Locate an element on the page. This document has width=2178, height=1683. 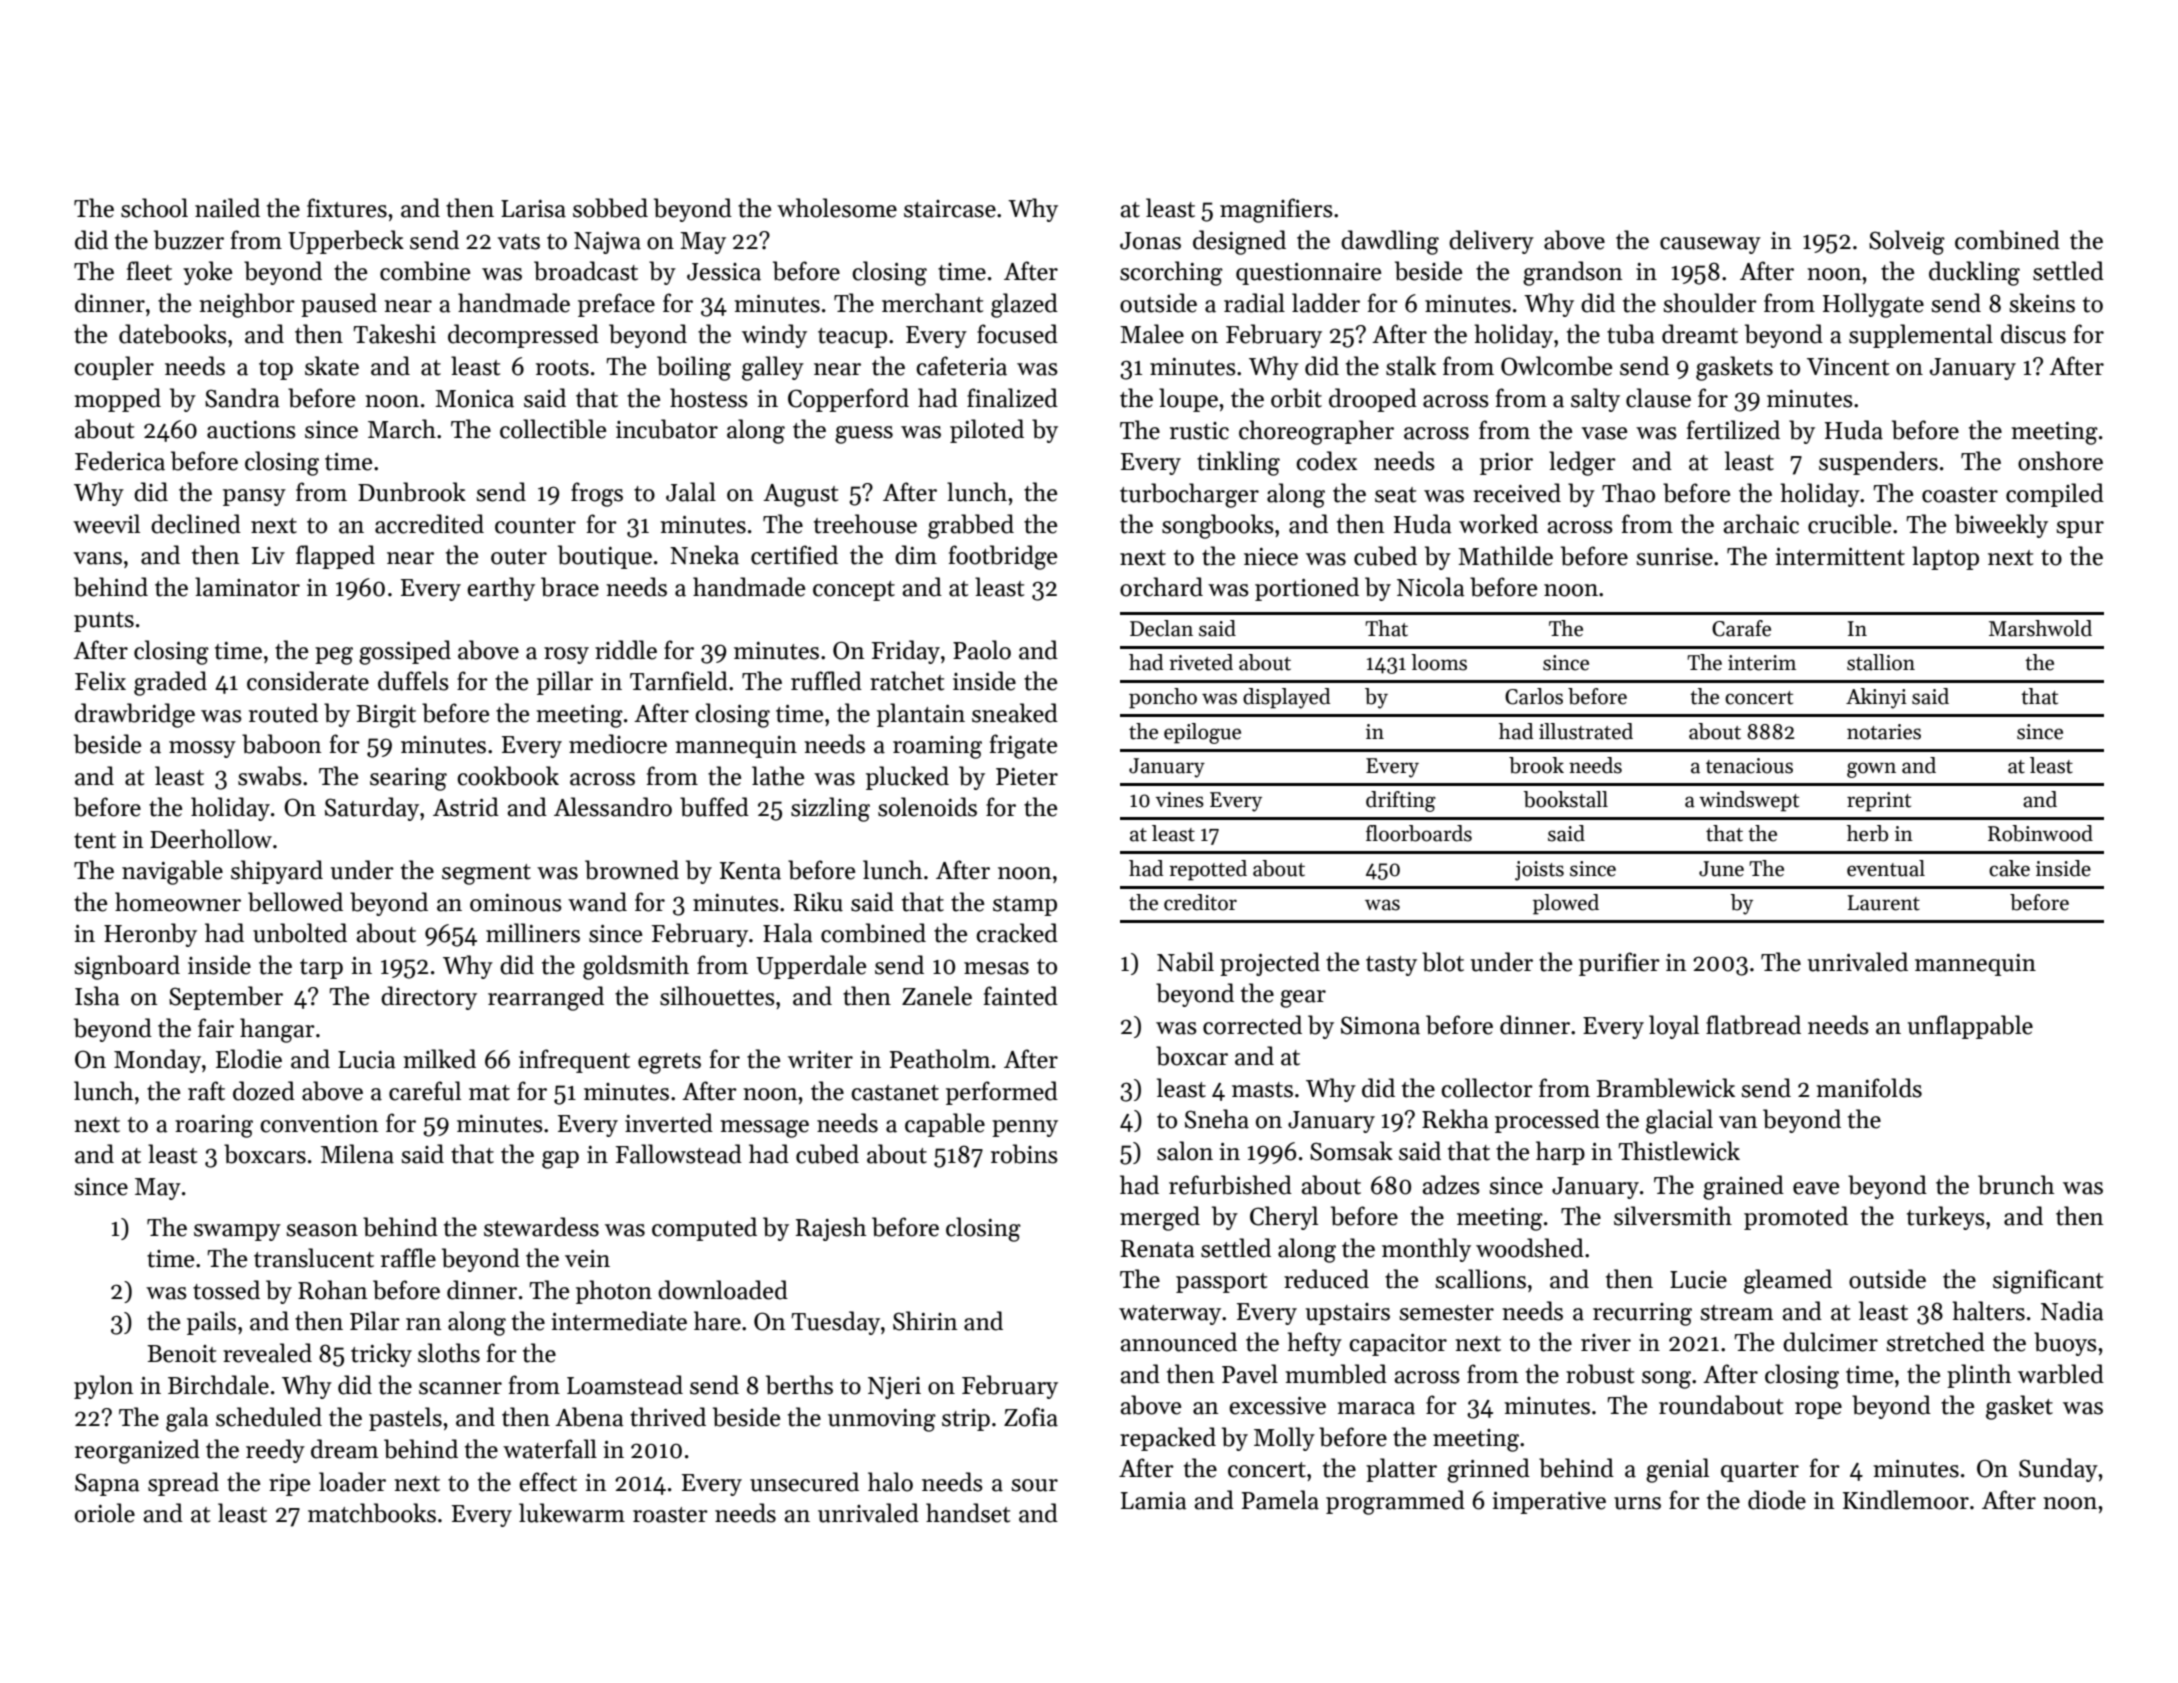
unflappable is located at coordinates (1970, 1027).
